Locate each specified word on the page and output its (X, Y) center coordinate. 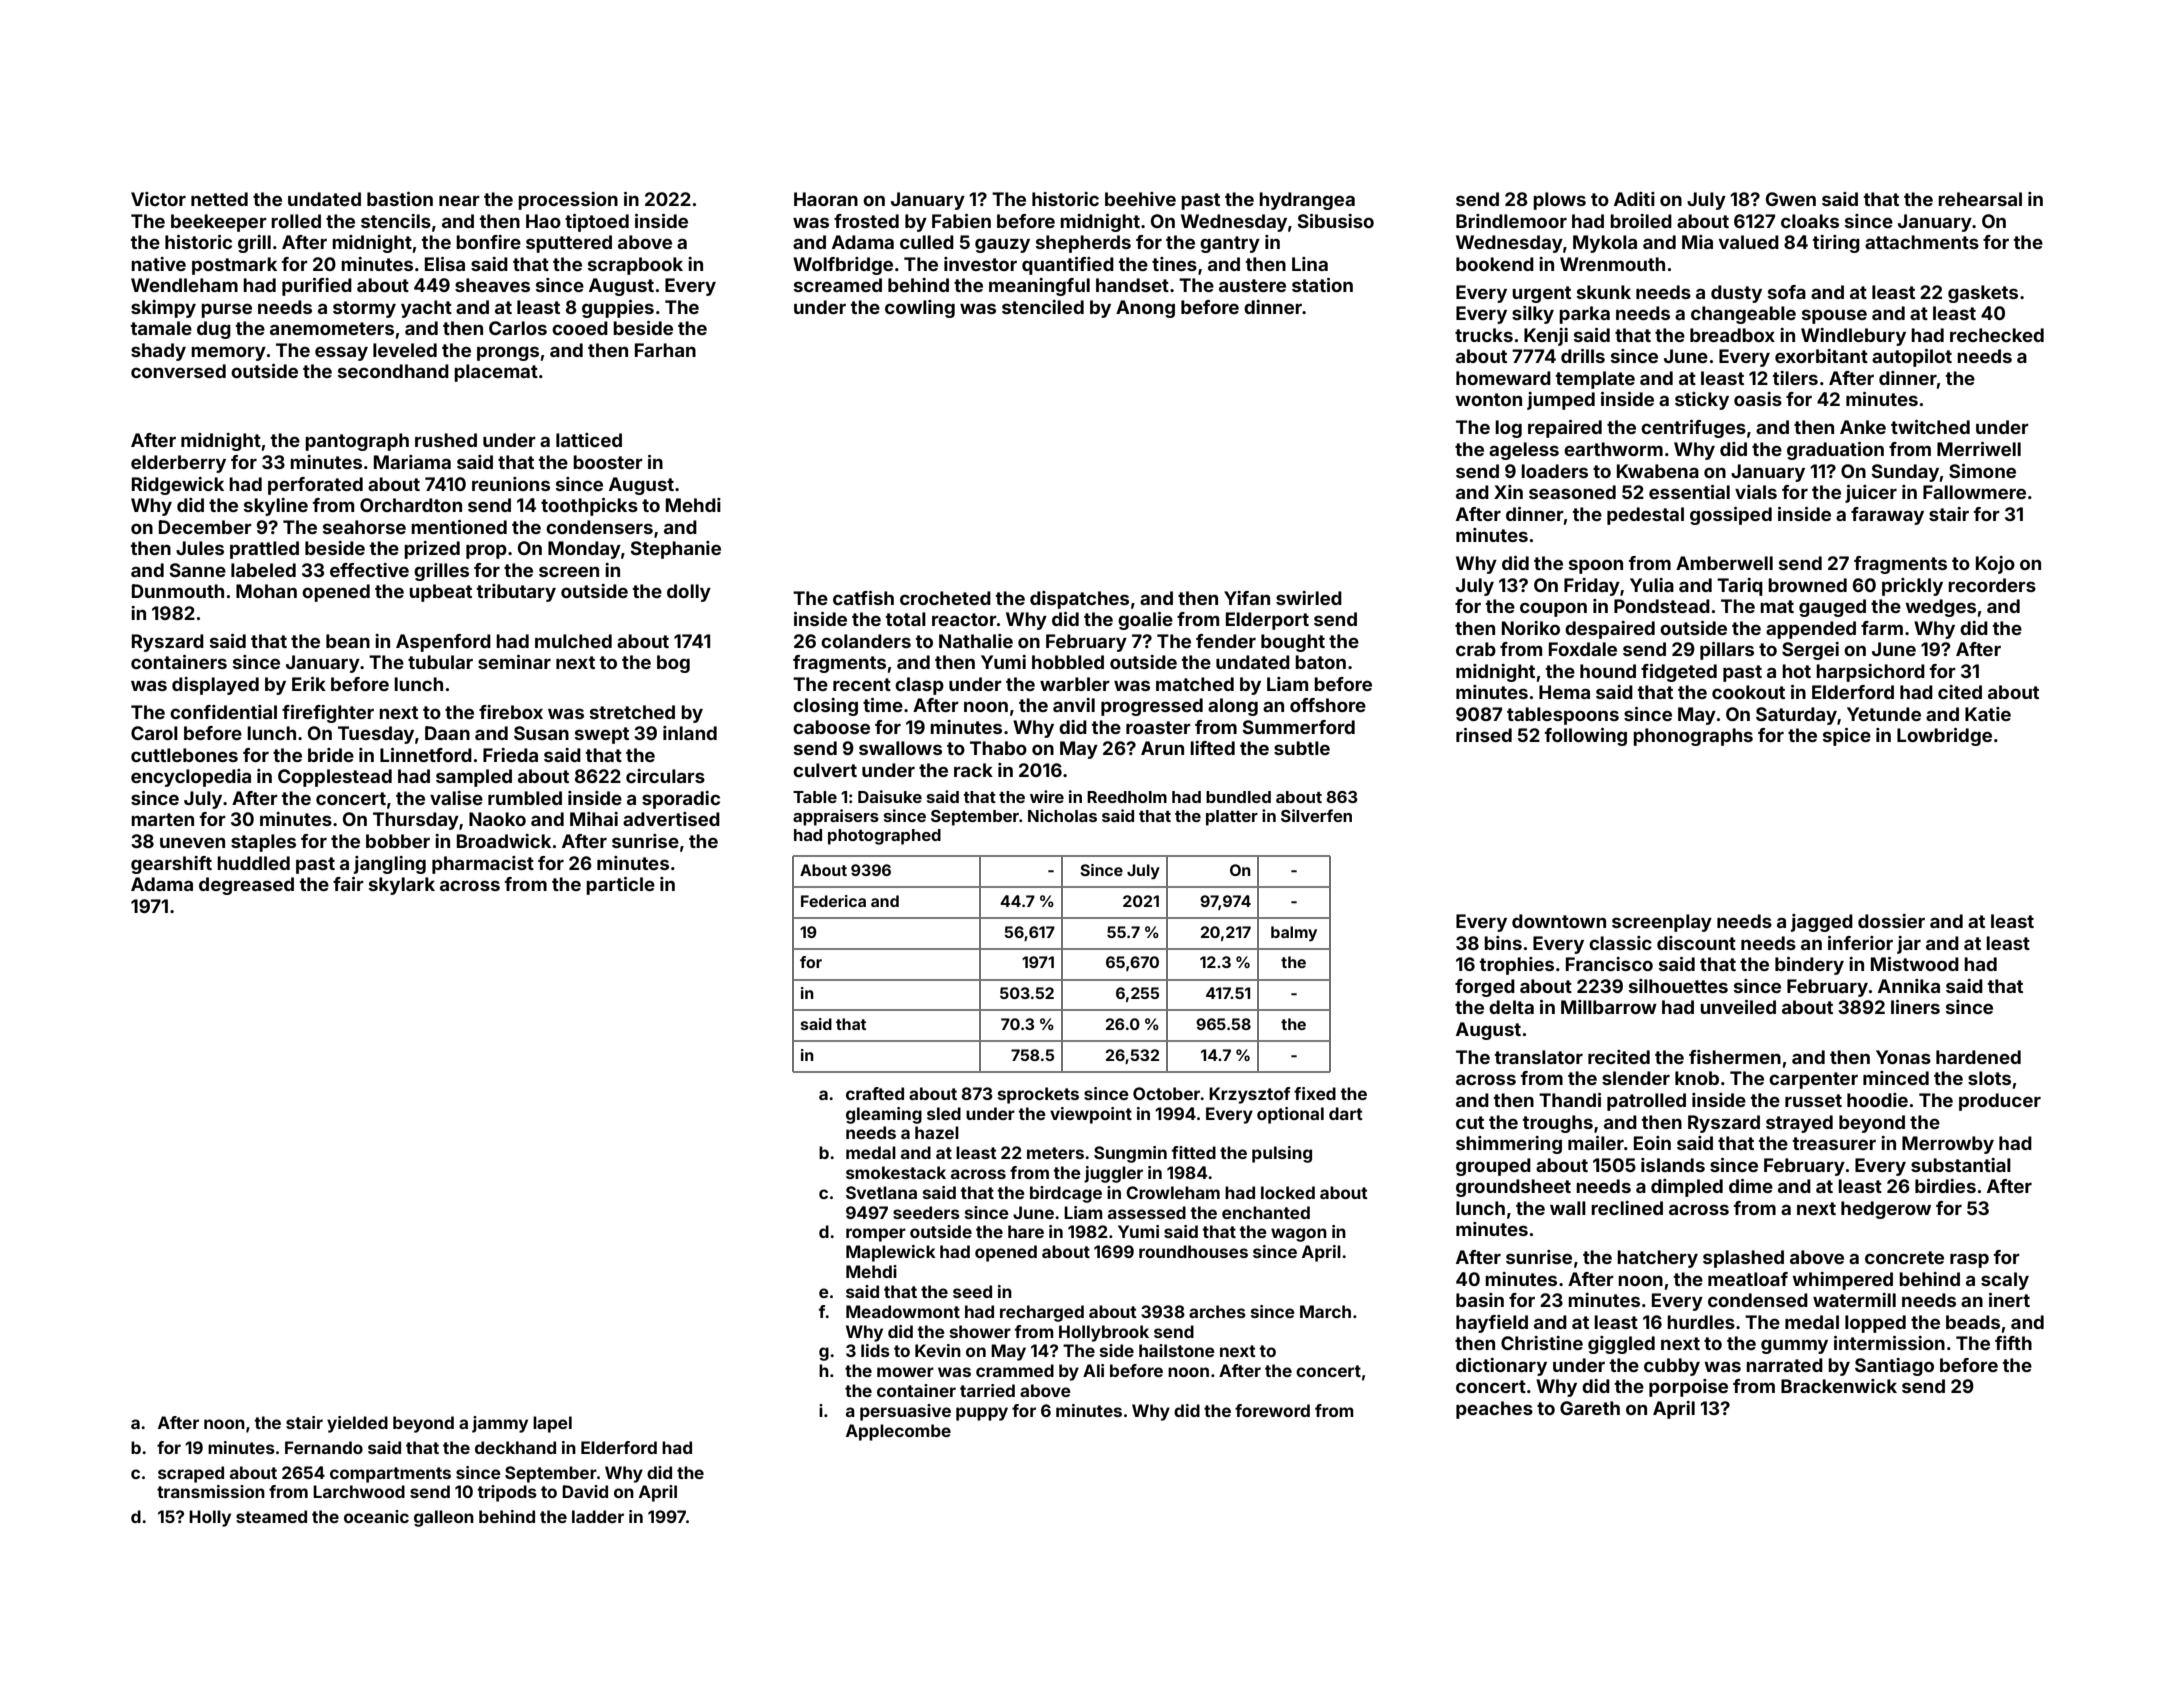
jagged (1822, 923)
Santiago (1894, 1367)
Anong (1145, 309)
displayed (215, 686)
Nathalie (976, 641)
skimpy (163, 309)
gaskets (1983, 294)
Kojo (1995, 565)
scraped (191, 1474)
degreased (246, 886)
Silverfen (1316, 815)
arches (1217, 1311)
